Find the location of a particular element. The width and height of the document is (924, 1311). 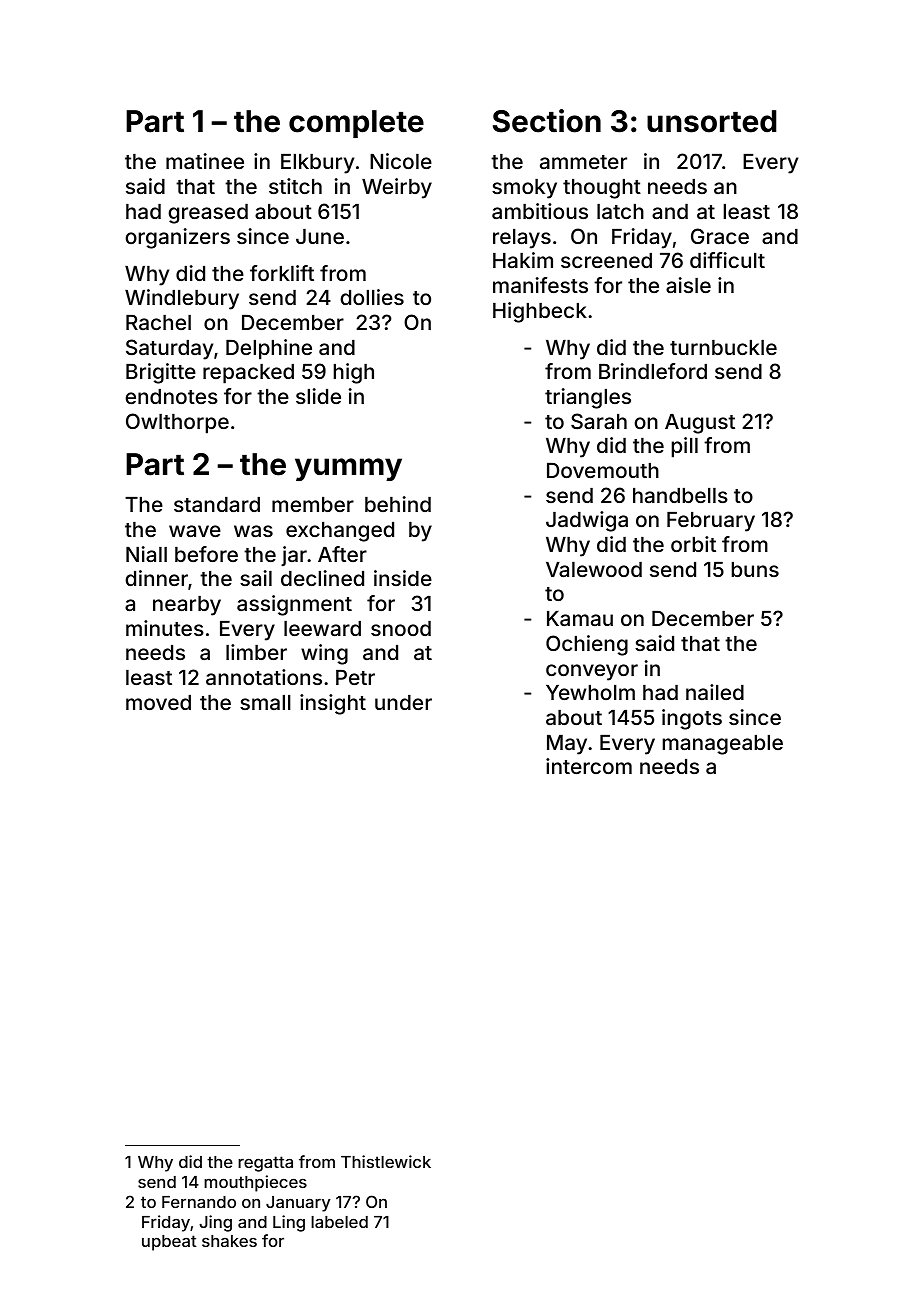

triangles is located at coordinates (588, 398).
